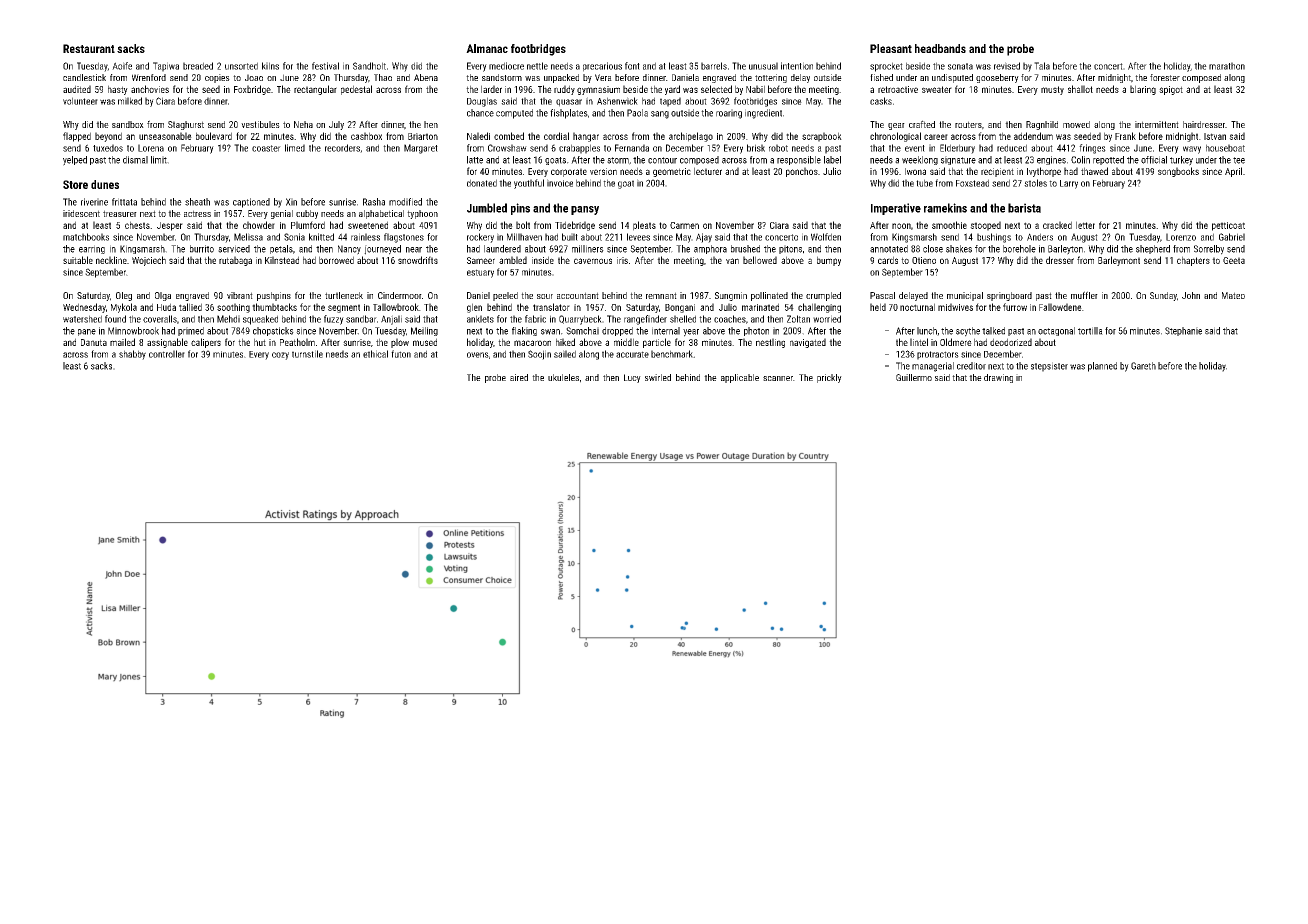 The height and width of the screenshot is (924, 1308). Describe the element at coordinates (672, 172) in the screenshot. I see `geometric` at that location.
